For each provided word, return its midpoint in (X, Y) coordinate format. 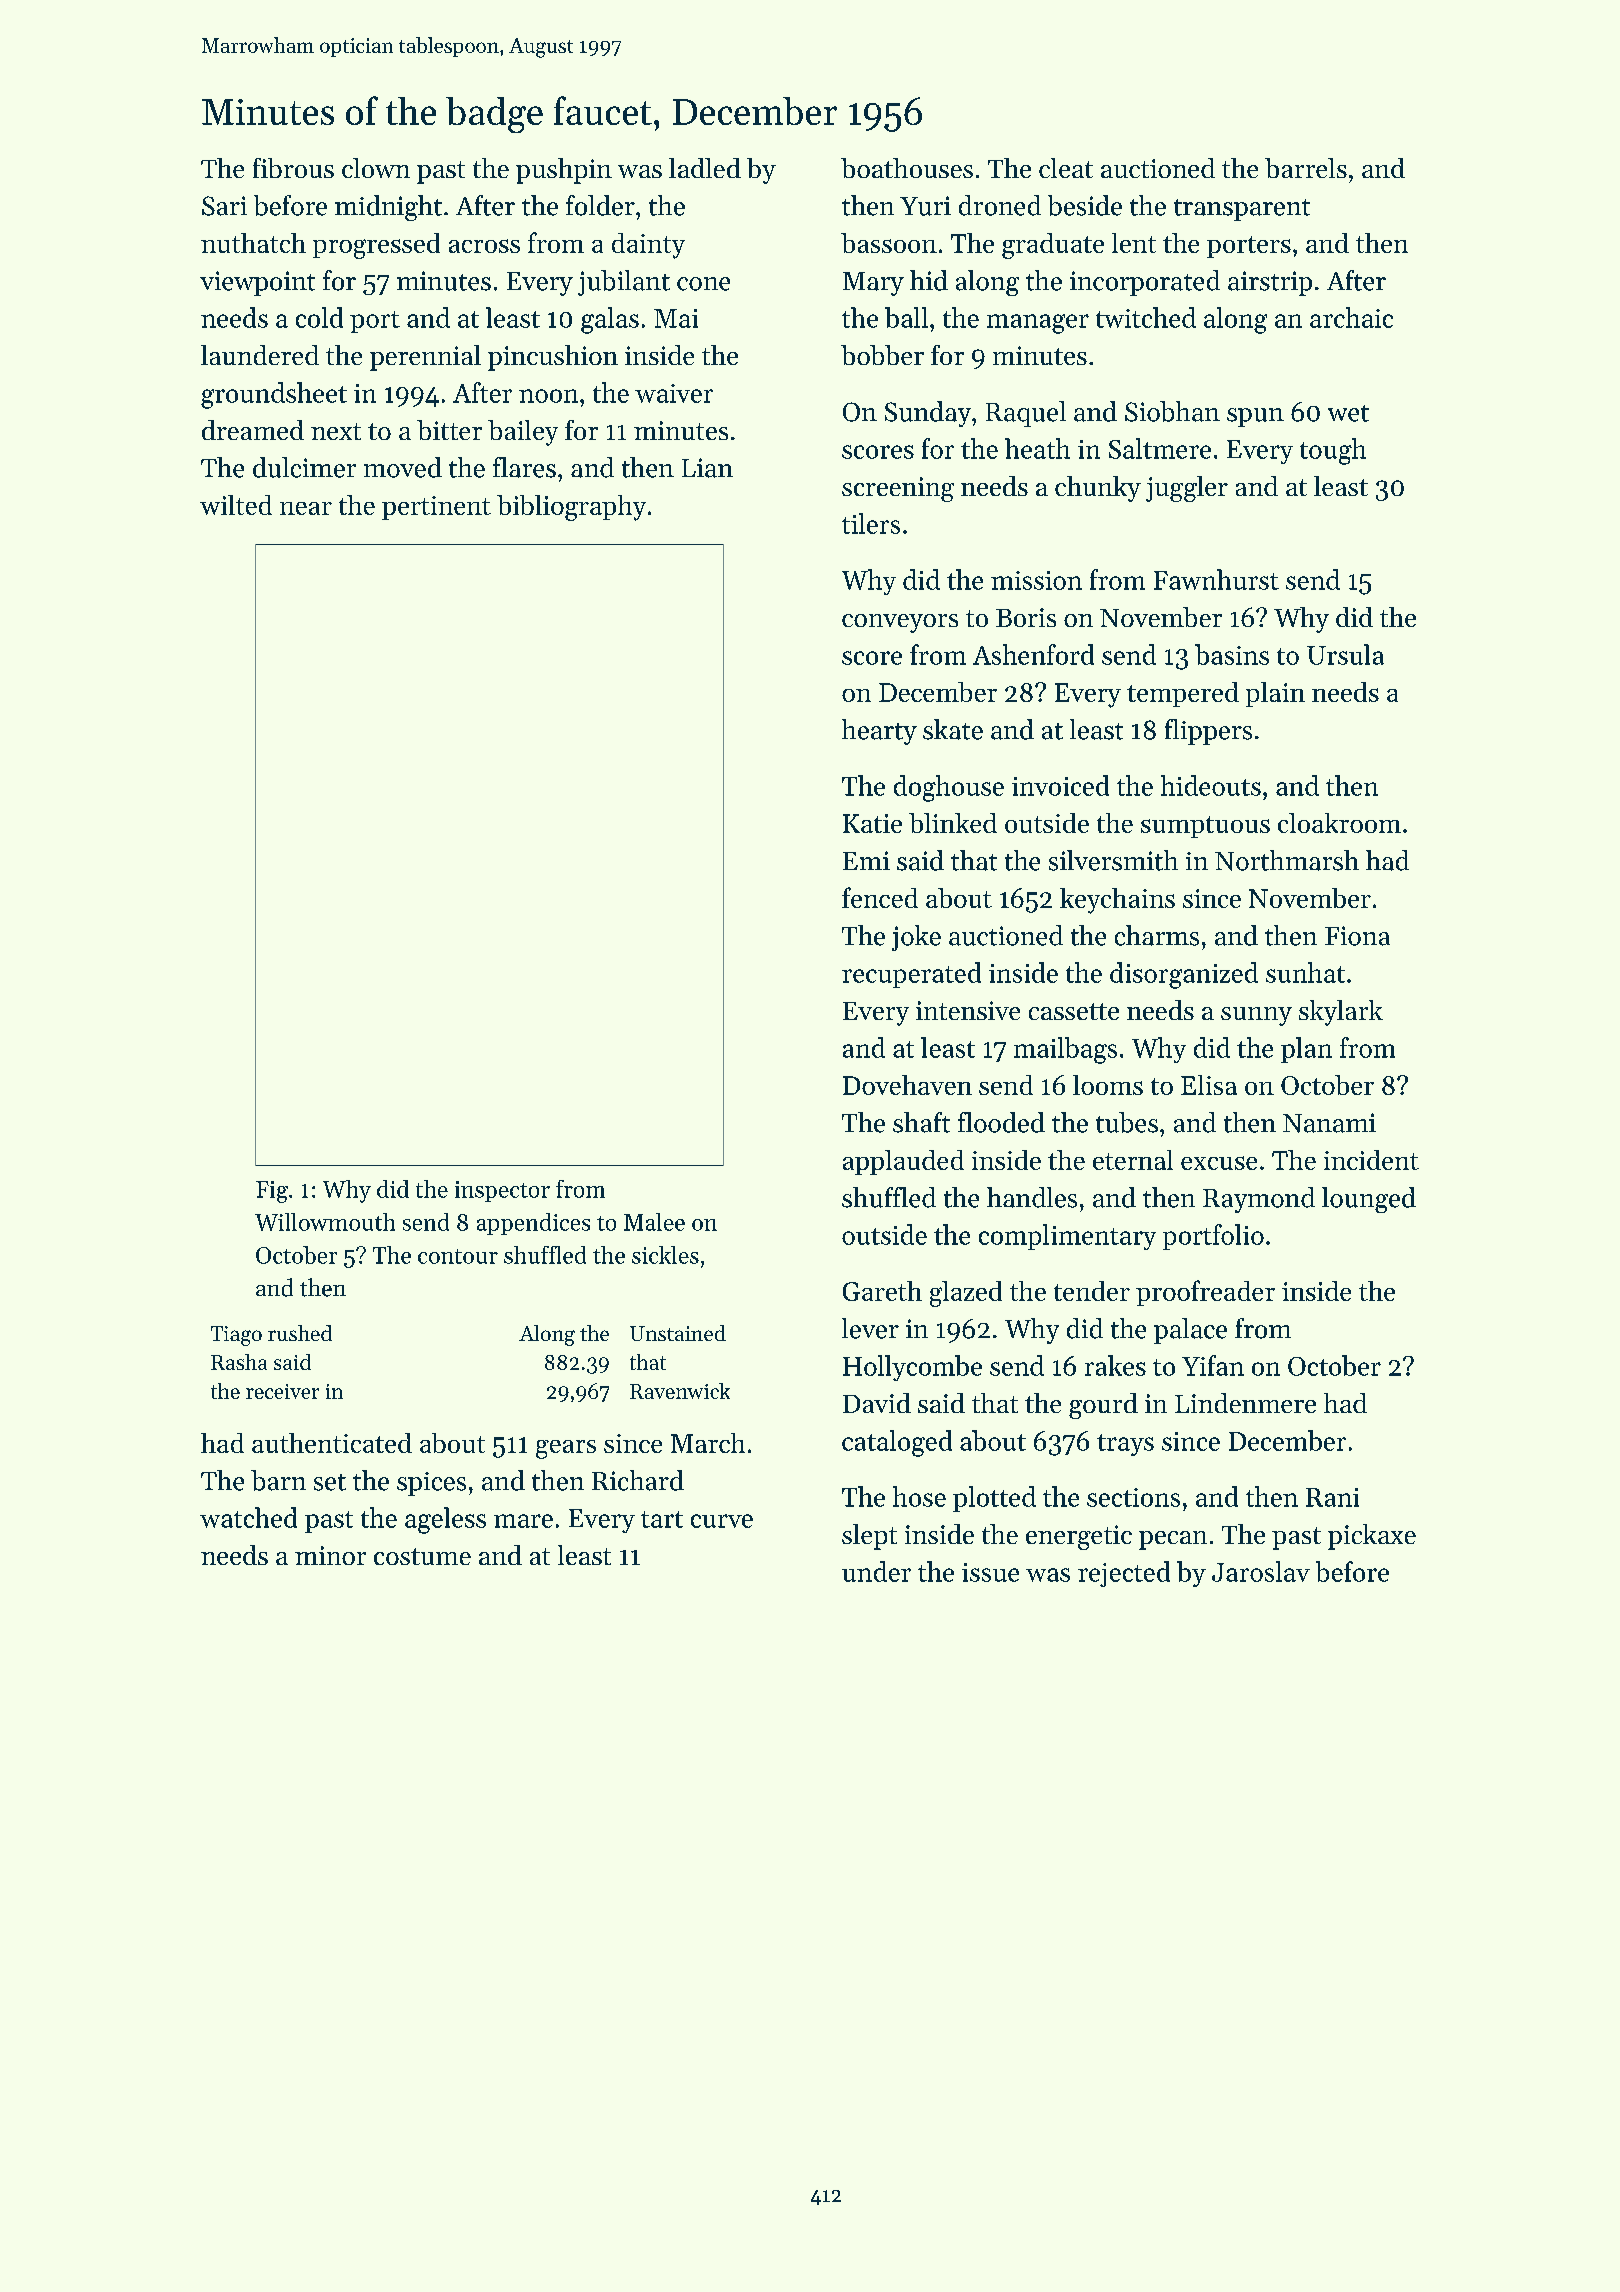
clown (376, 168)
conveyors (900, 623)
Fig (272, 1192)
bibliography (571, 508)
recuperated (911, 975)
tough (1333, 451)
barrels (1306, 168)
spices (431, 1484)
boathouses (907, 168)
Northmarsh (1287, 860)
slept (869, 1537)
